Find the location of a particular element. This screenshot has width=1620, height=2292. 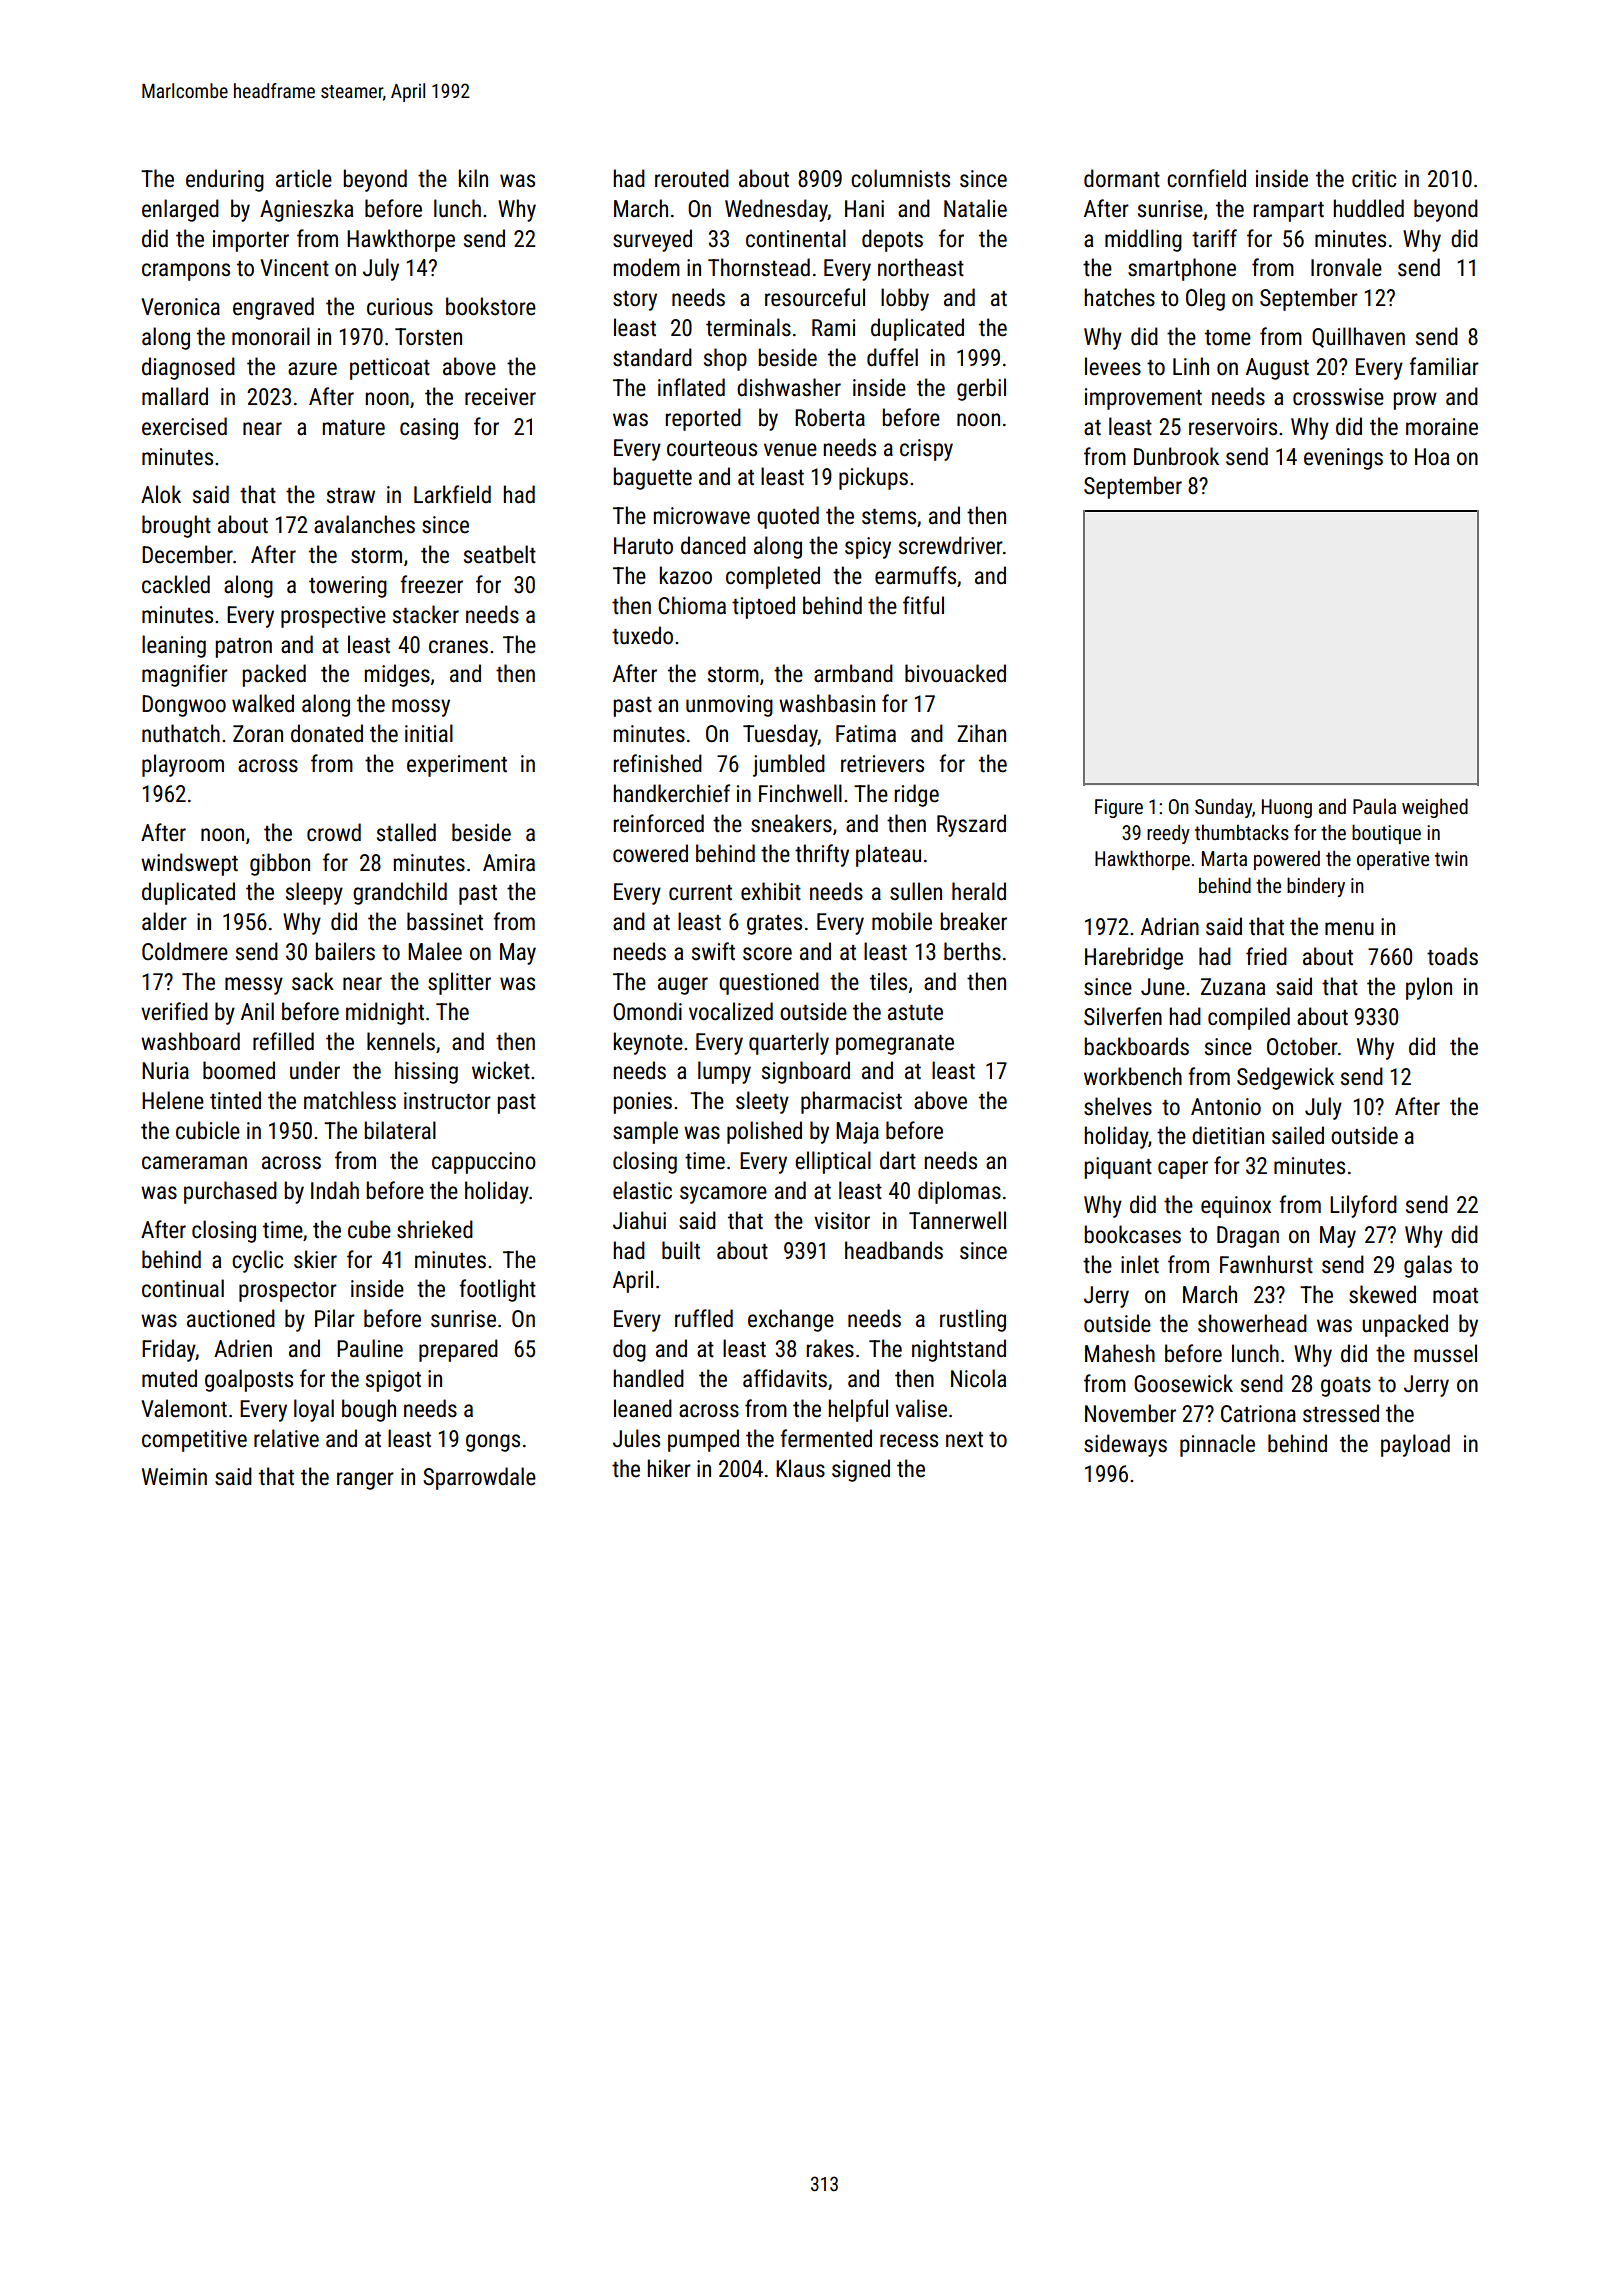

dietitian is located at coordinates (1228, 1135).
